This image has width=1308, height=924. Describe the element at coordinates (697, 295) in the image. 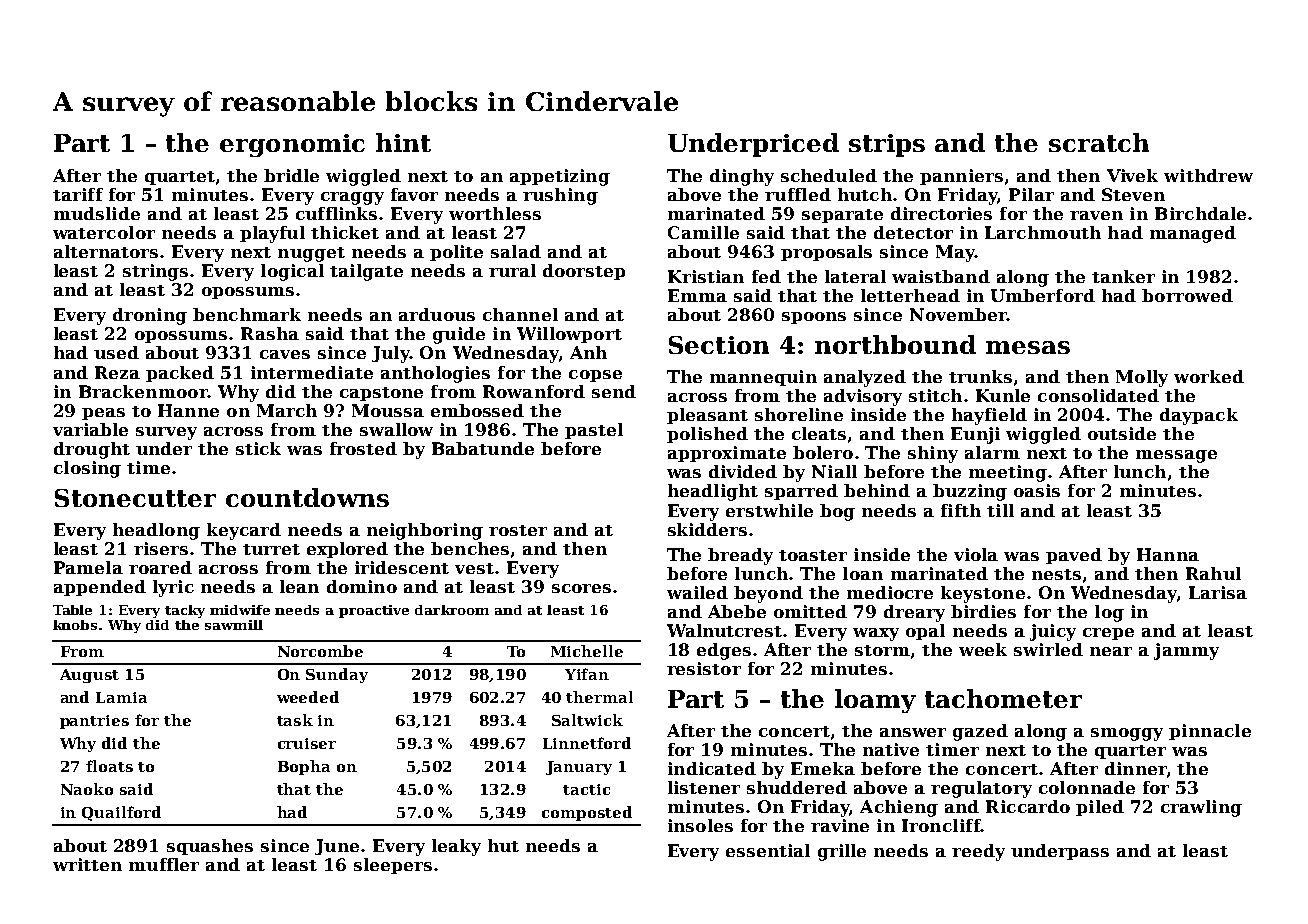

I see `Emma` at that location.
